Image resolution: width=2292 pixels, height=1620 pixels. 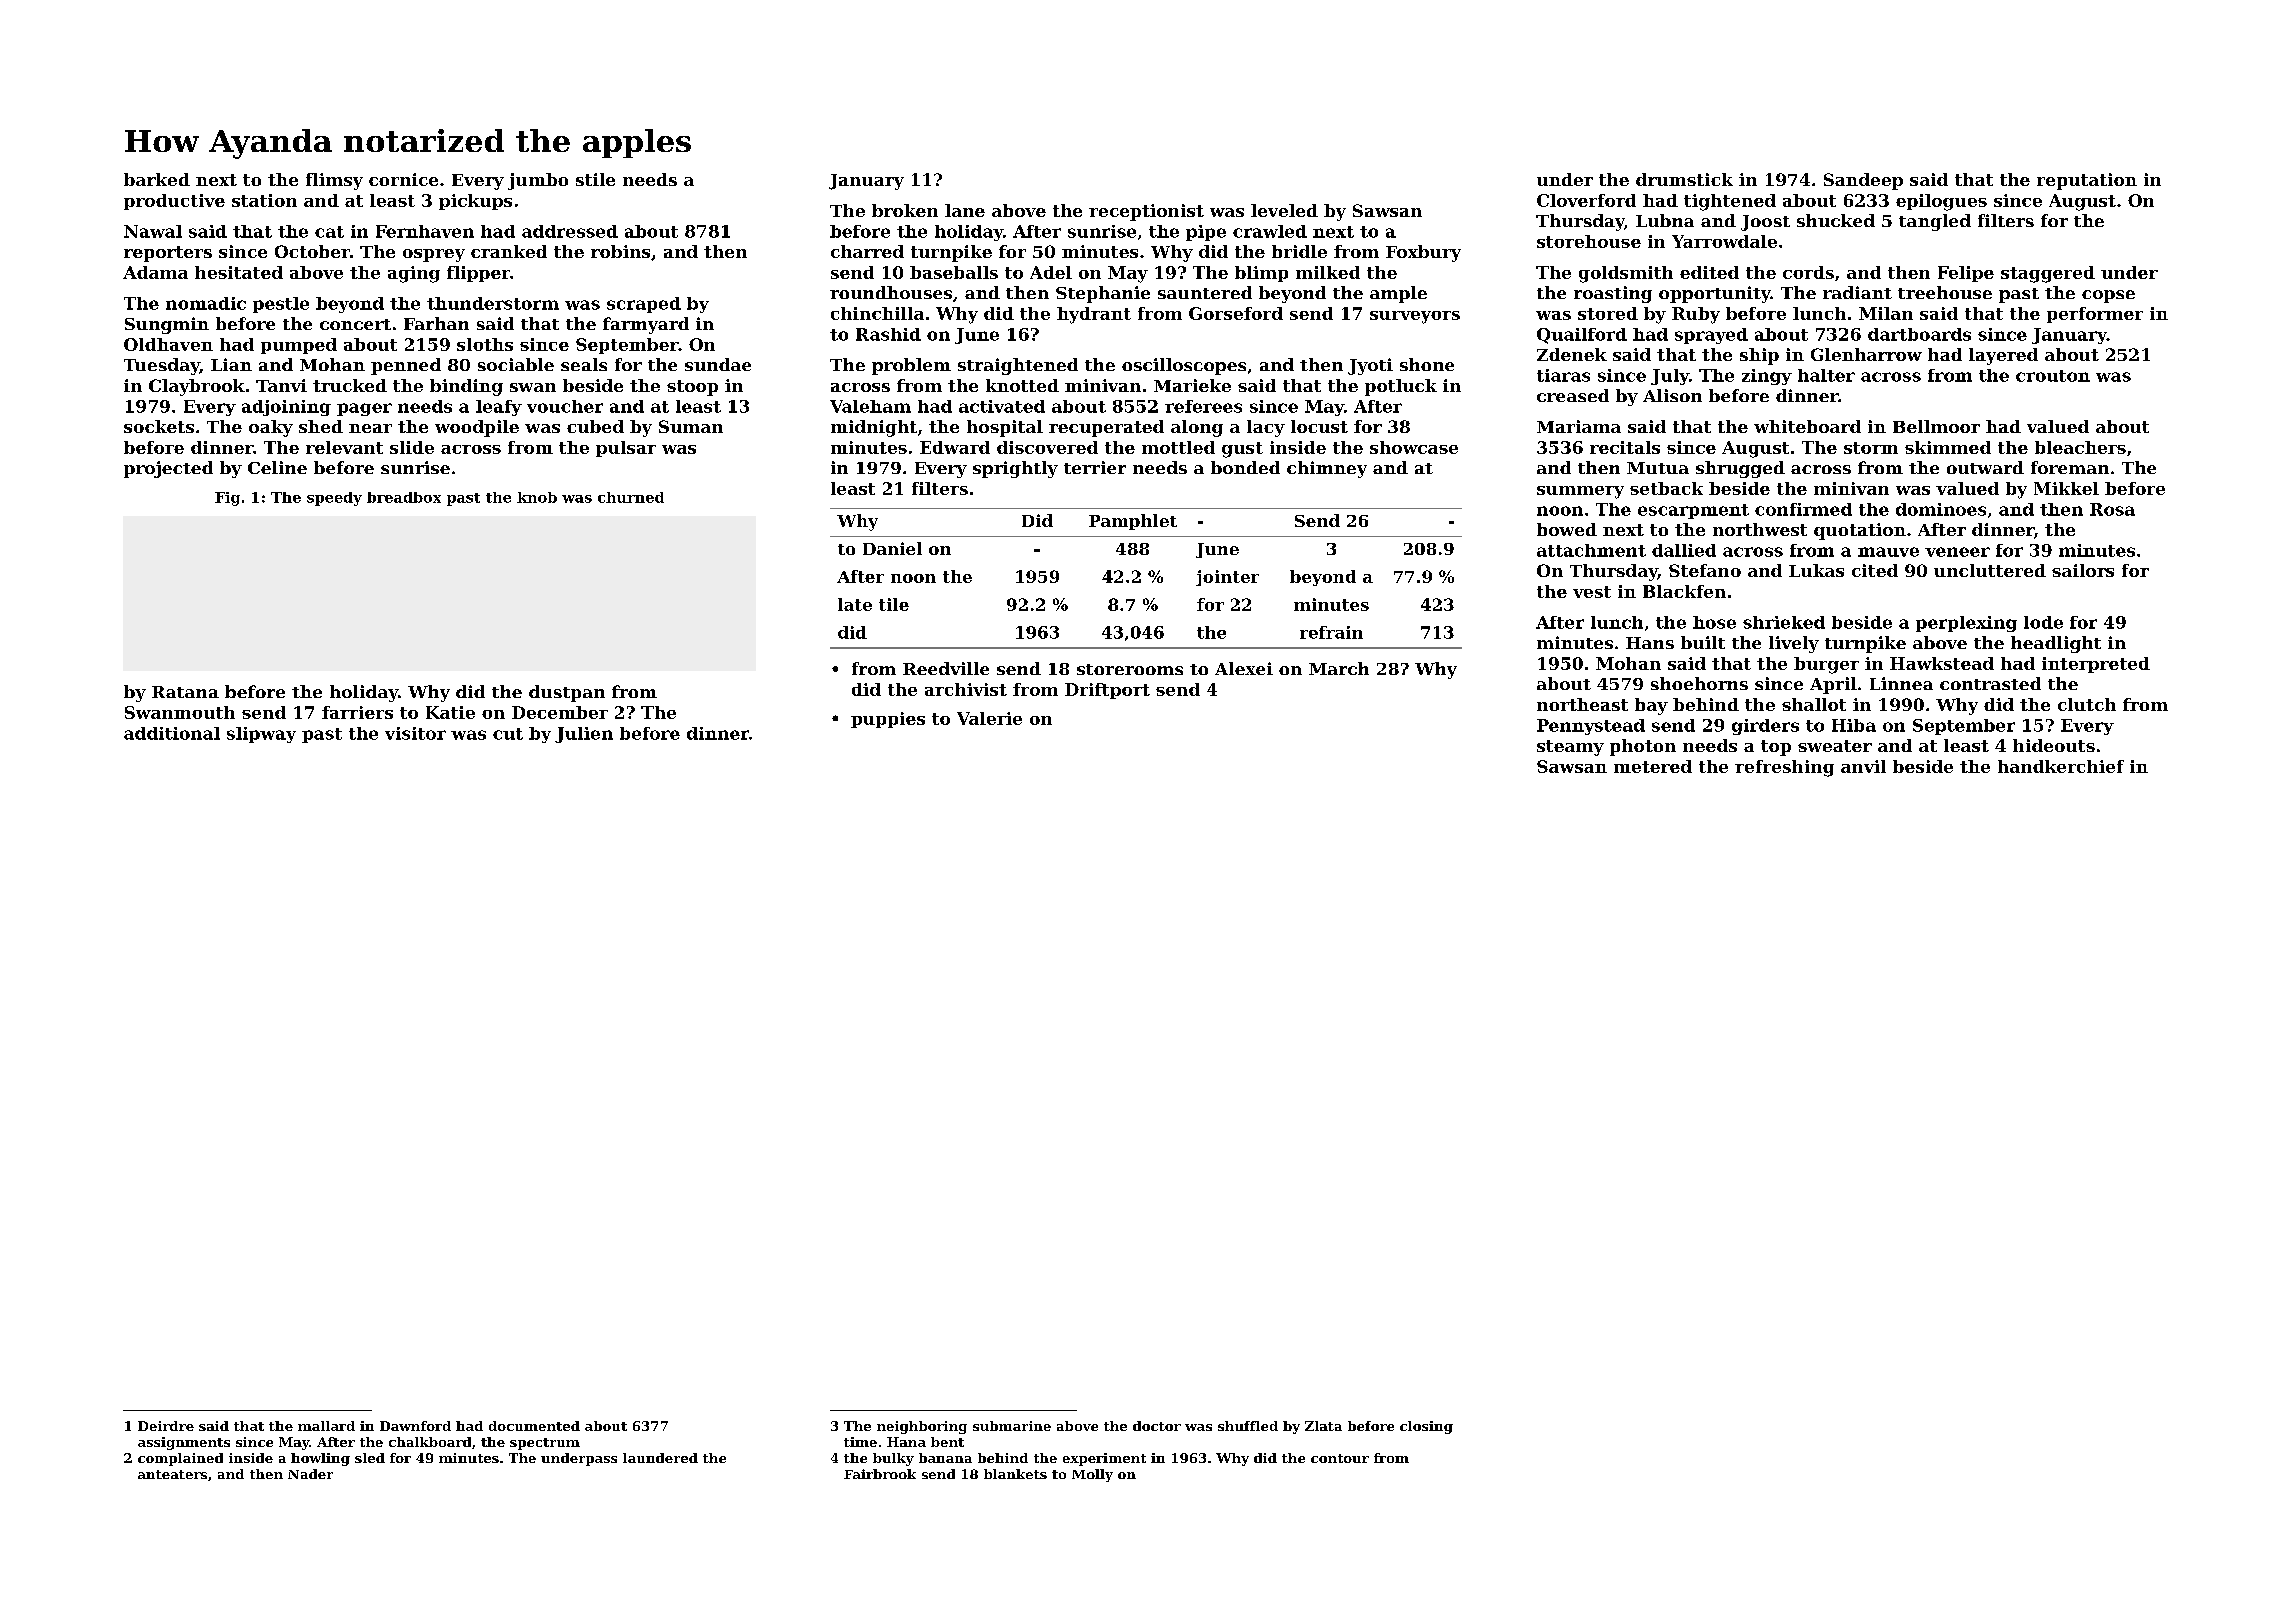 What do you see at coordinates (1665, 220) in the screenshot?
I see `Lubna` at bounding box center [1665, 220].
